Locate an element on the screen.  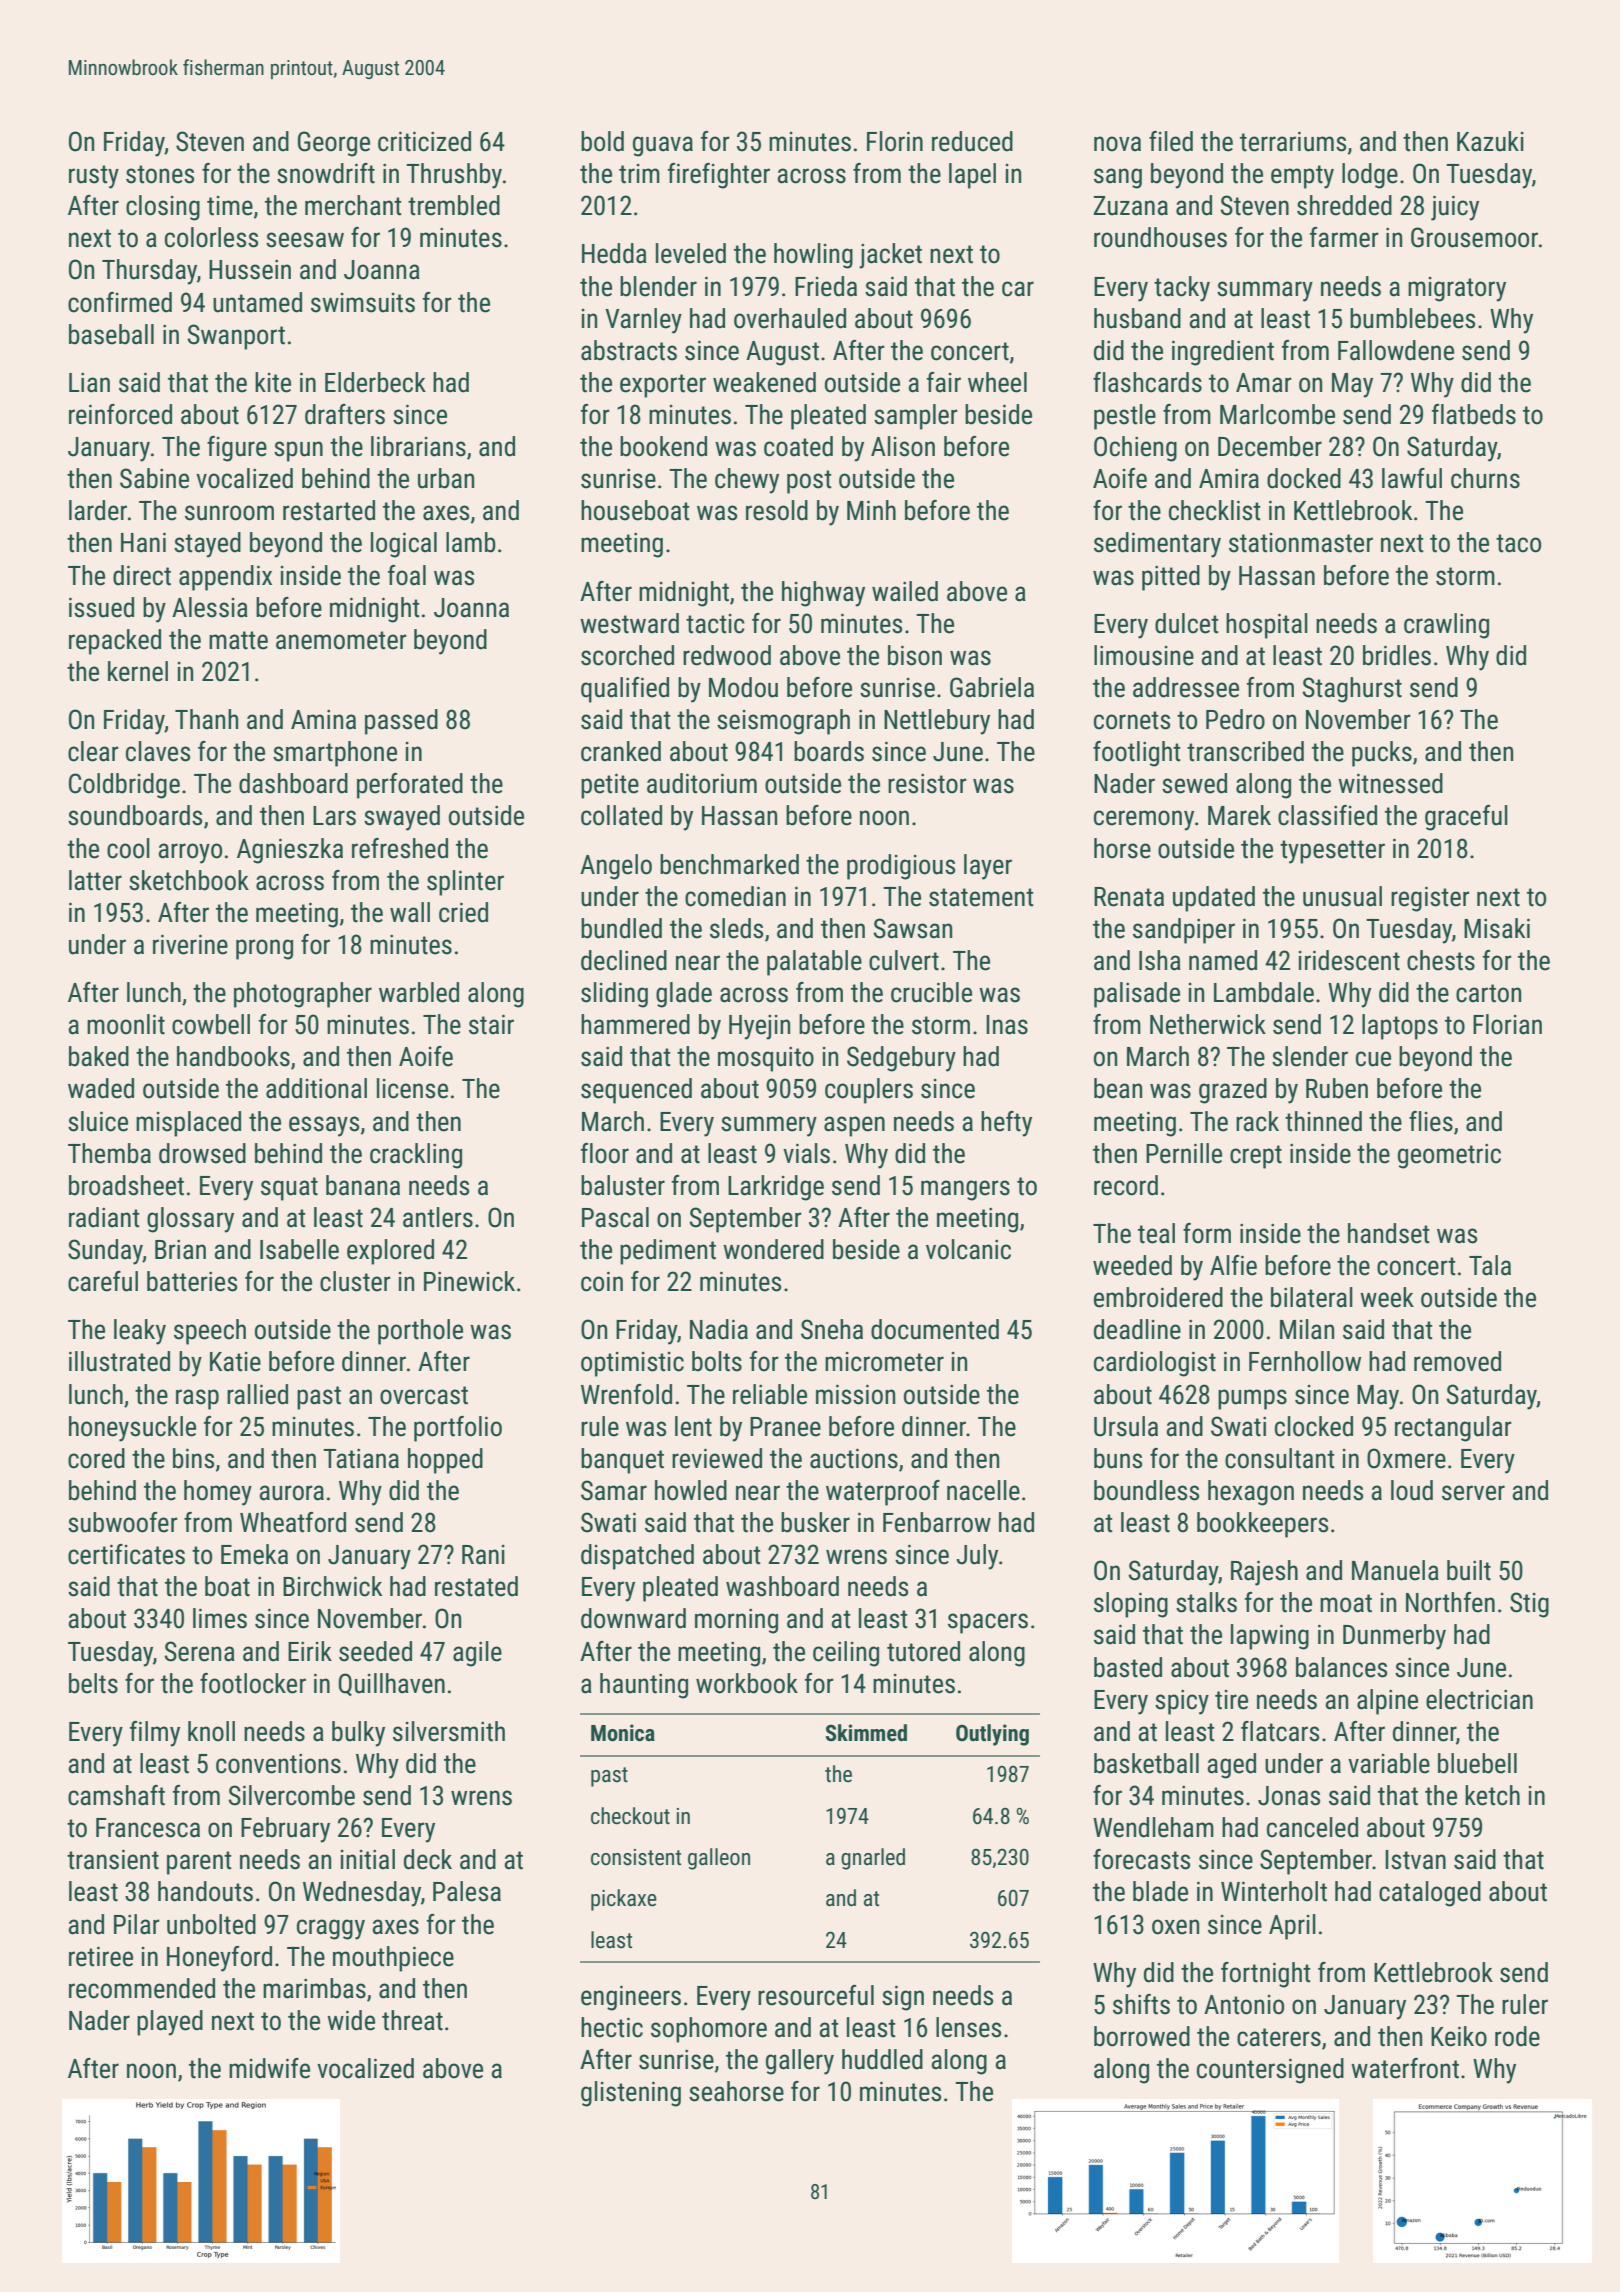
bison is located at coordinates (915, 655).
